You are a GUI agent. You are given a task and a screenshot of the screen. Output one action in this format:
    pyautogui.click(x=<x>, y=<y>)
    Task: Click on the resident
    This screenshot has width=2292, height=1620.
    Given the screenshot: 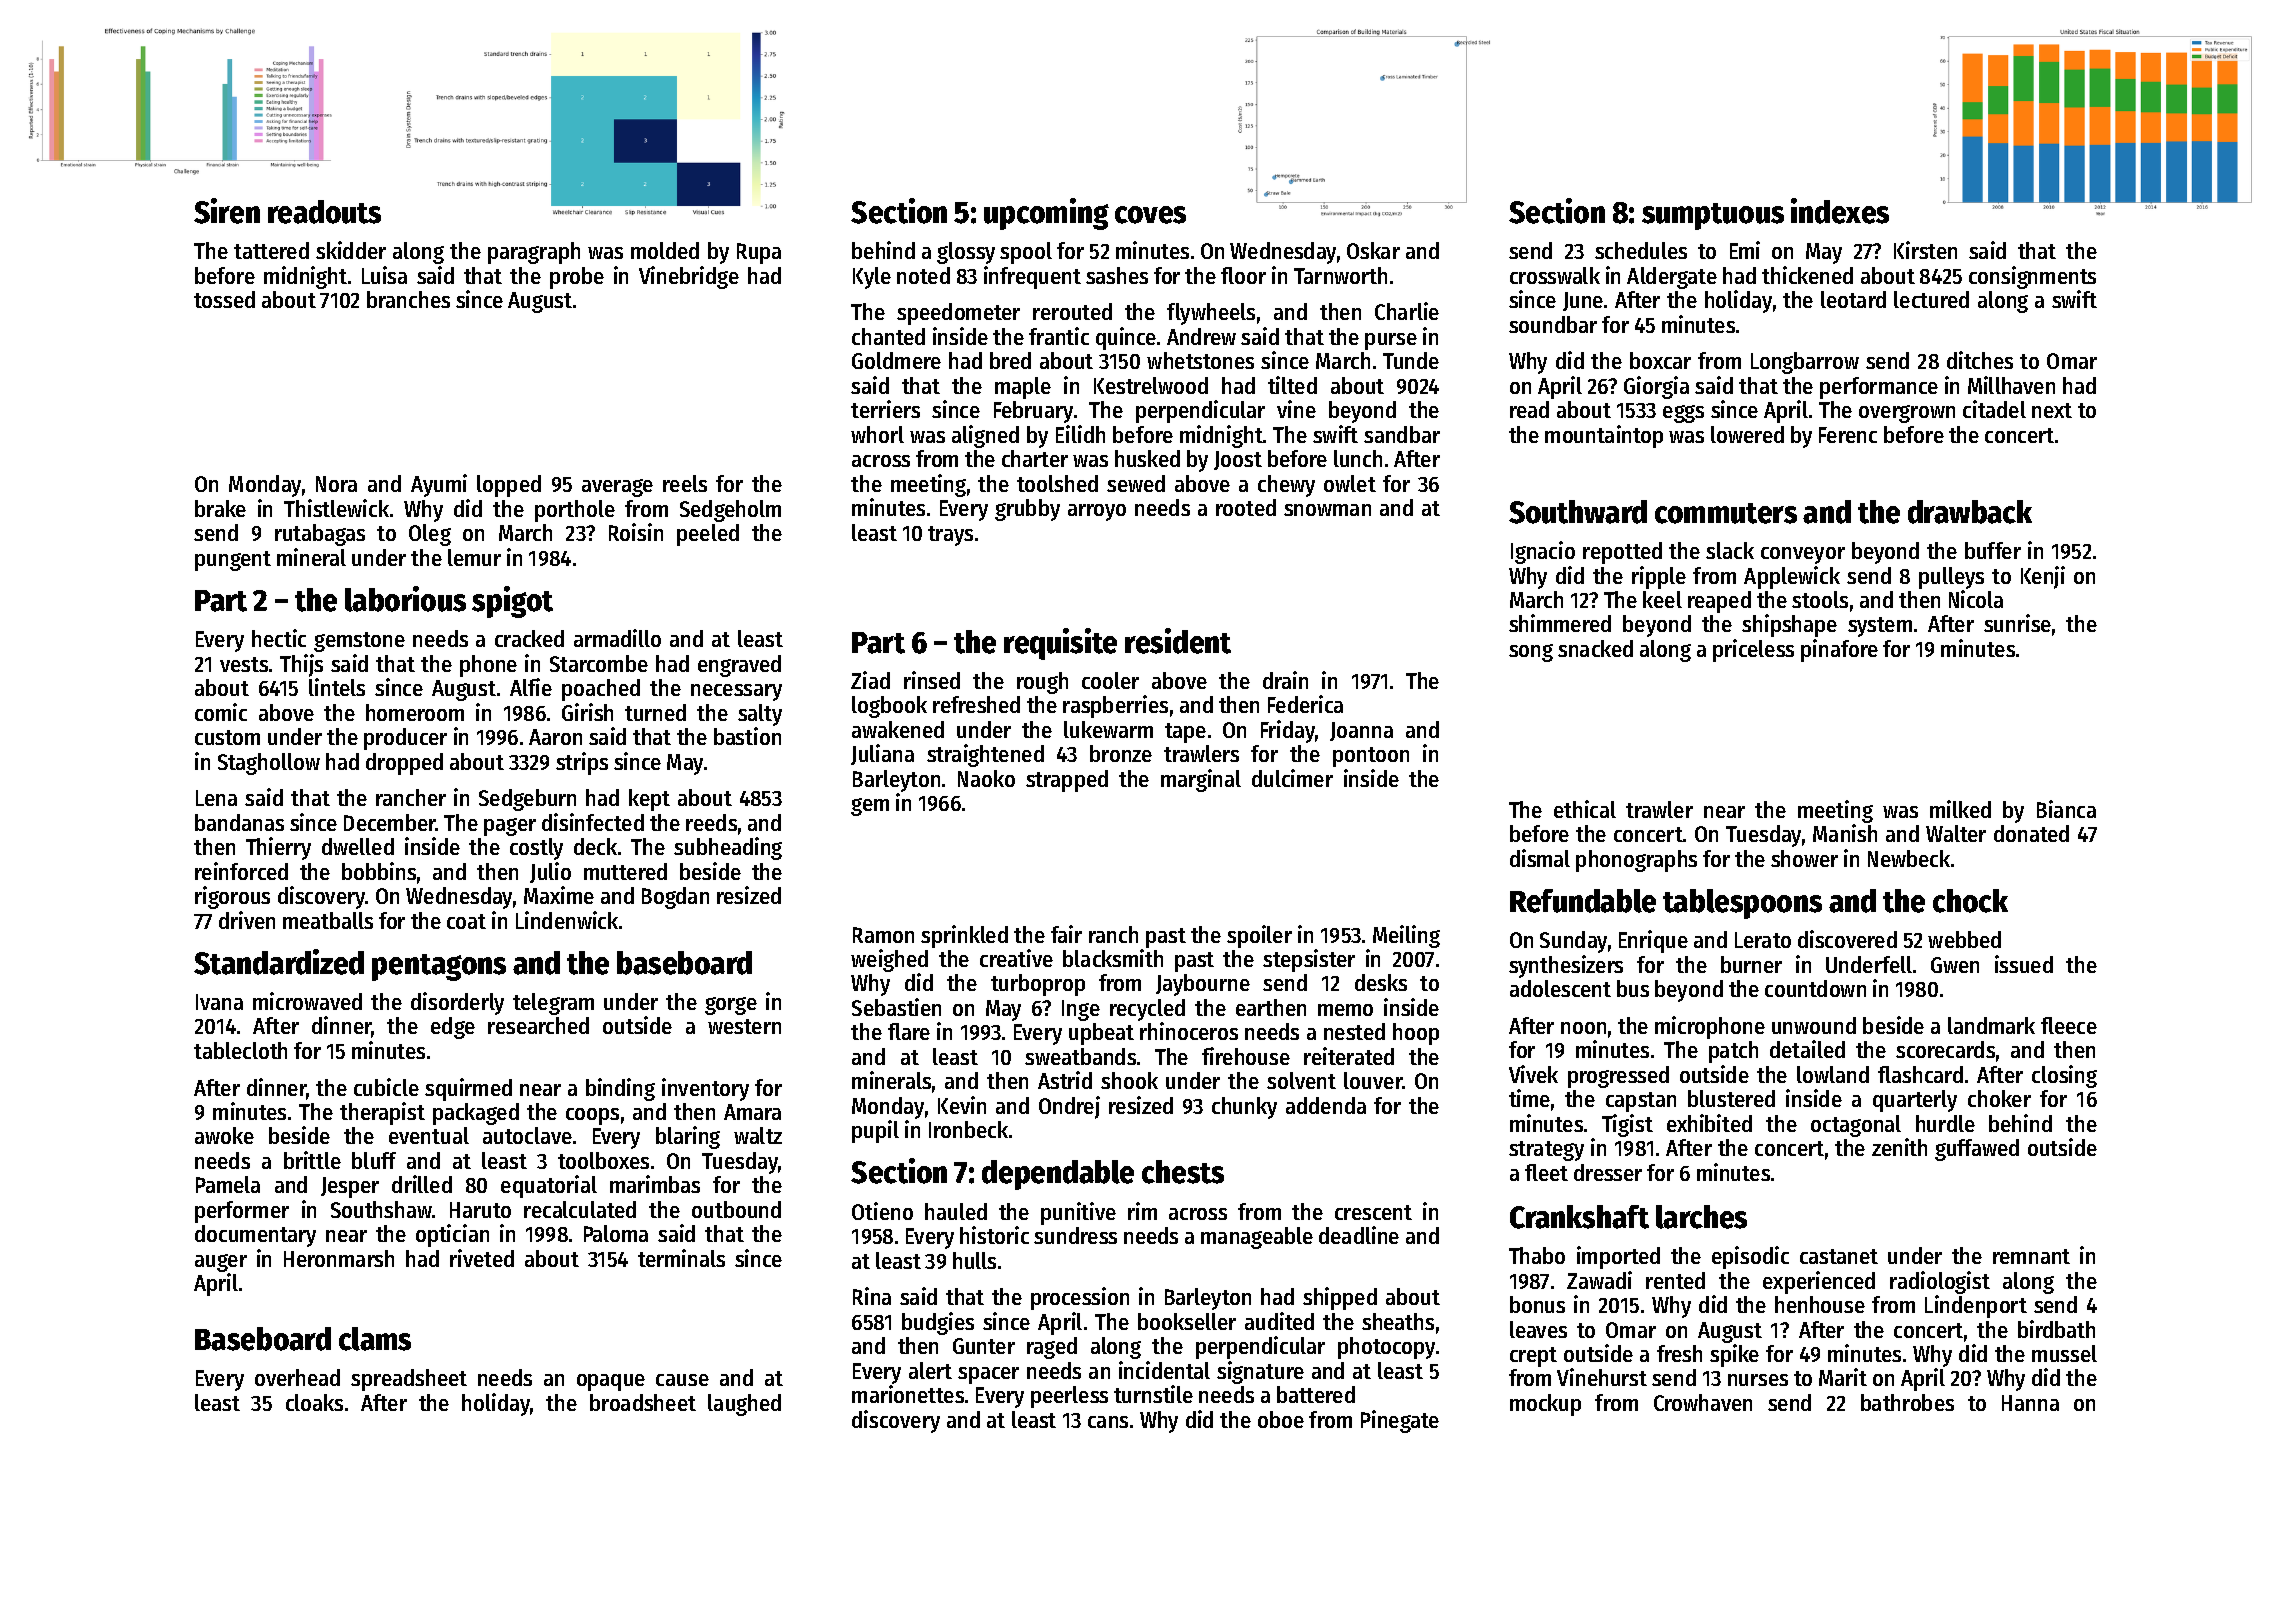 What is the action you would take?
    pyautogui.click(x=1178, y=641)
